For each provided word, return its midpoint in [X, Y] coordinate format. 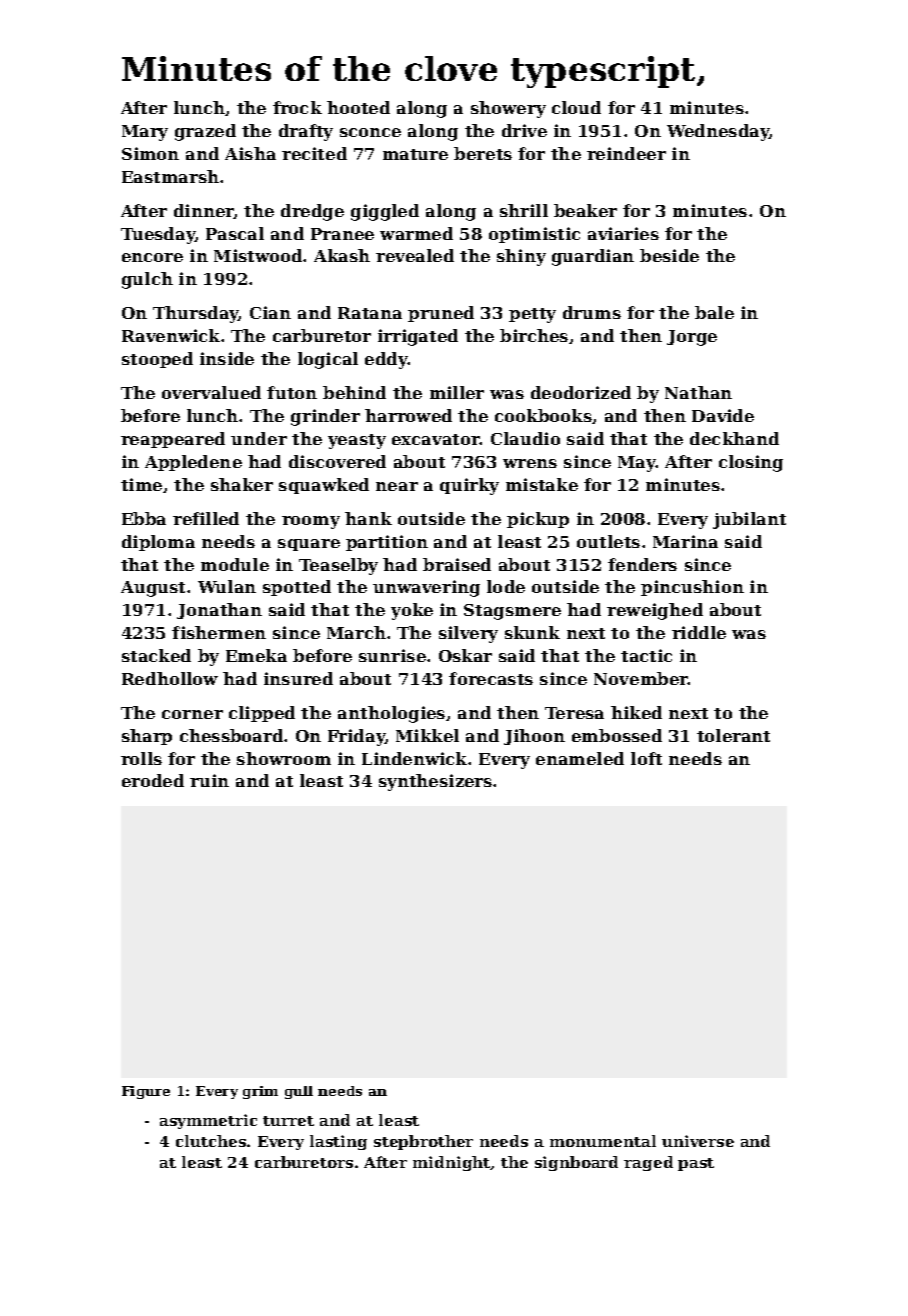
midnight [452, 1163]
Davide [723, 415]
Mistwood [258, 255]
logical [328, 360]
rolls [141, 758]
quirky [469, 486]
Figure [146, 1092]
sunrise [392, 655]
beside [669, 255]
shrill [524, 210]
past [696, 1164]
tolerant [733, 735]
